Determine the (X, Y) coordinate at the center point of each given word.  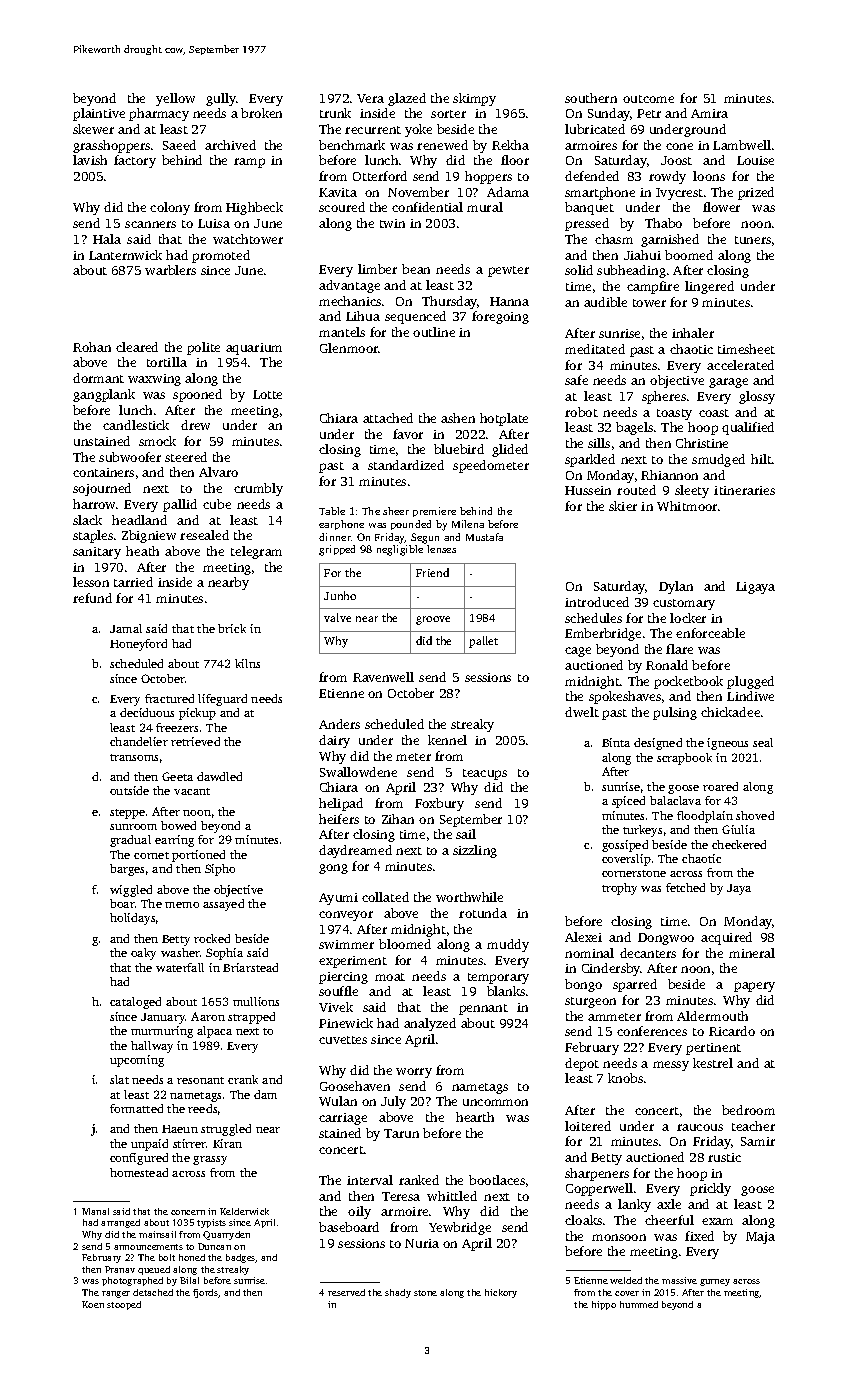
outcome (648, 99)
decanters (648, 953)
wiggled (131, 891)
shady (398, 1293)
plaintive (99, 114)
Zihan (398, 819)
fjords (206, 1293)
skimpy (474, 99)
